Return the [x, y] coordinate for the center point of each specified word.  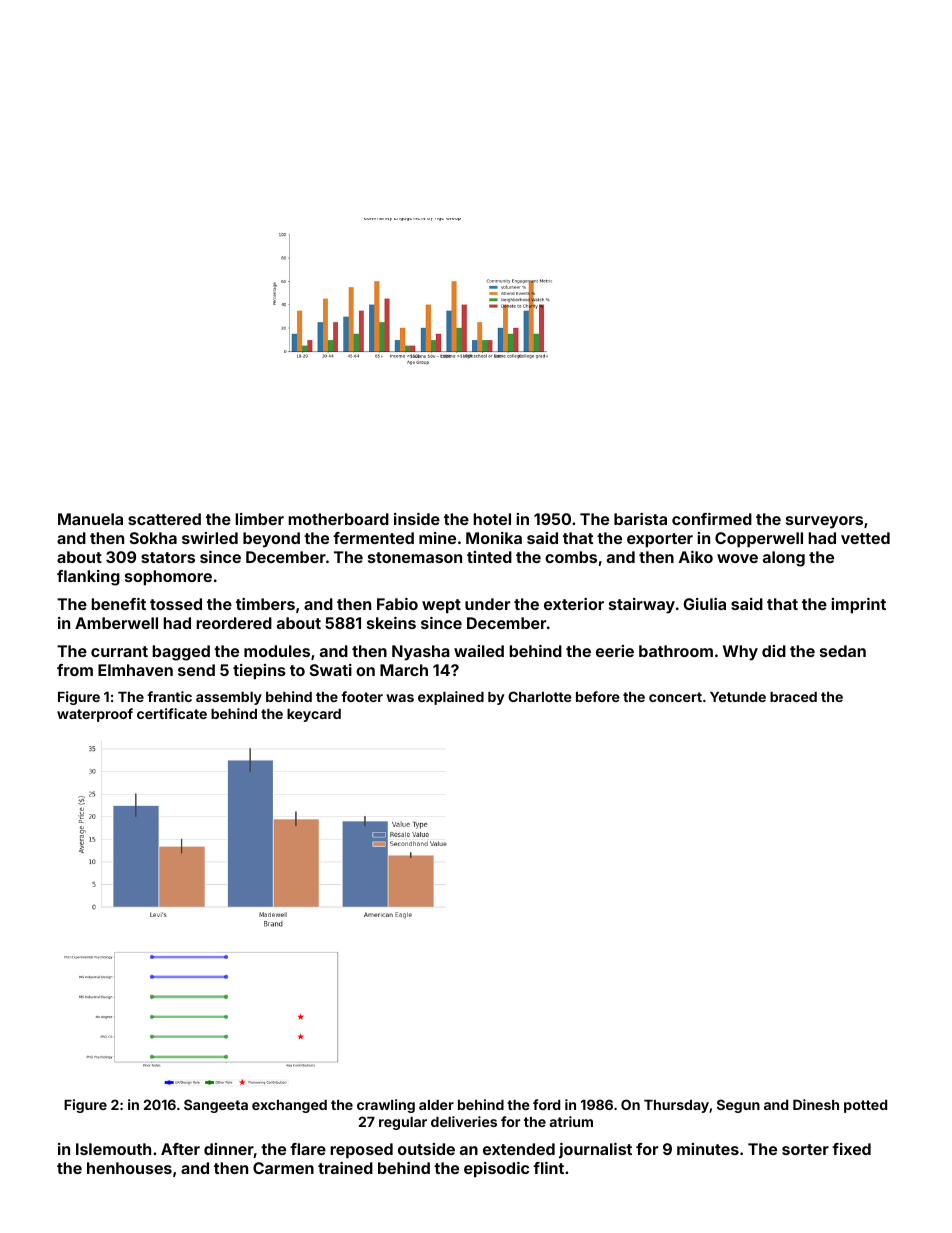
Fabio [397, 604]
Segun [738, 1106]
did [774, 651]
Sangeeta [216, 1106]
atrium [571, 1121]
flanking [88, 578]
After [180, 1149]
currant [119, 651]
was [400, 698]
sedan [843, 651]
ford [546, 1104]
